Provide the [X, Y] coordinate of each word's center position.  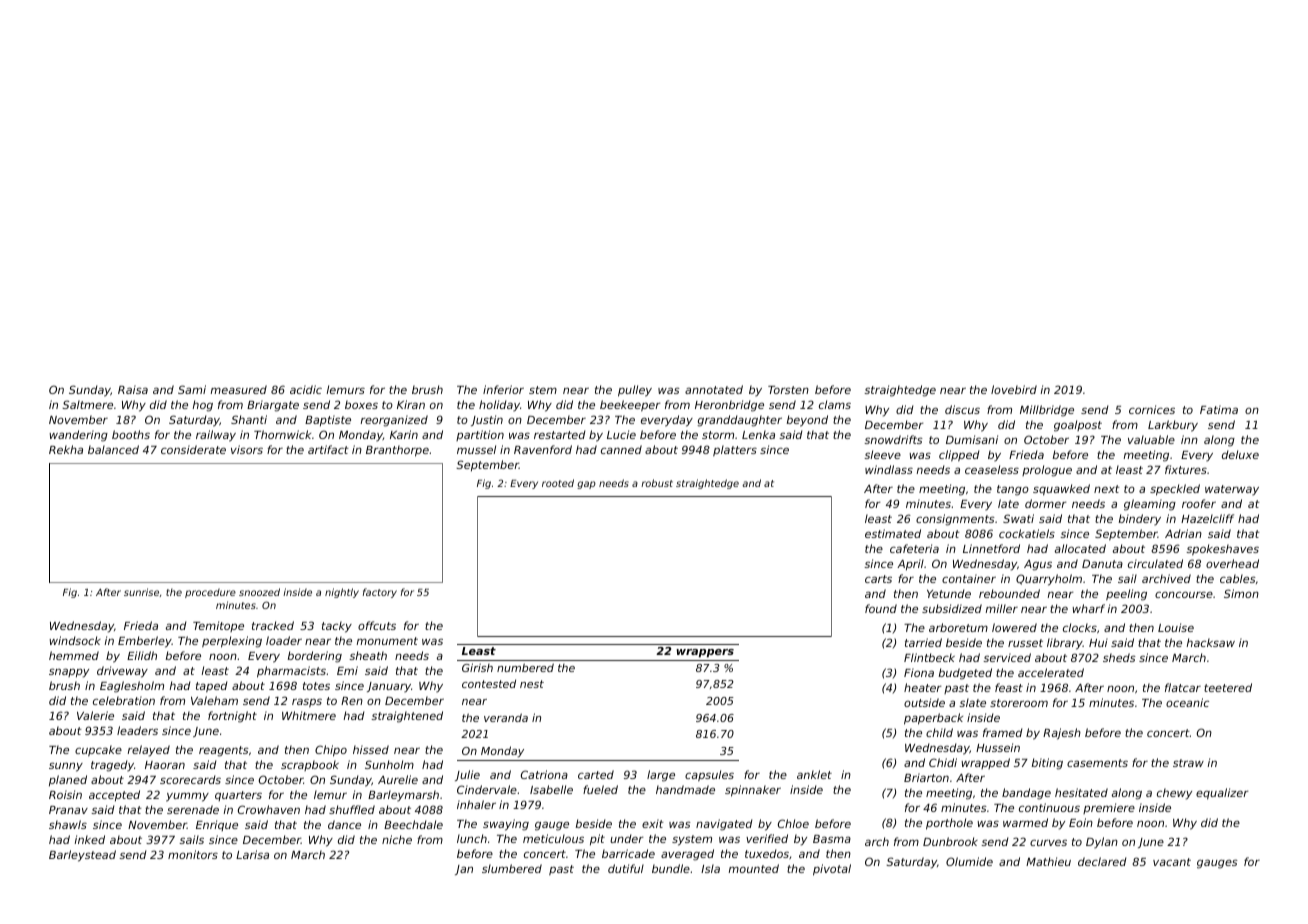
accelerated [1051, 672]
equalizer [1222, 794]
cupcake [98, 750]
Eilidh [142, 655]
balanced [113, 449]
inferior [503, 389]
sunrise [141, 592]
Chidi [943, 762]
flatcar [1183, 687]
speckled [1175, 490]
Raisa [133, 389]
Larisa [252, 854]
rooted [558, 483]
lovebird [1014, 389]
